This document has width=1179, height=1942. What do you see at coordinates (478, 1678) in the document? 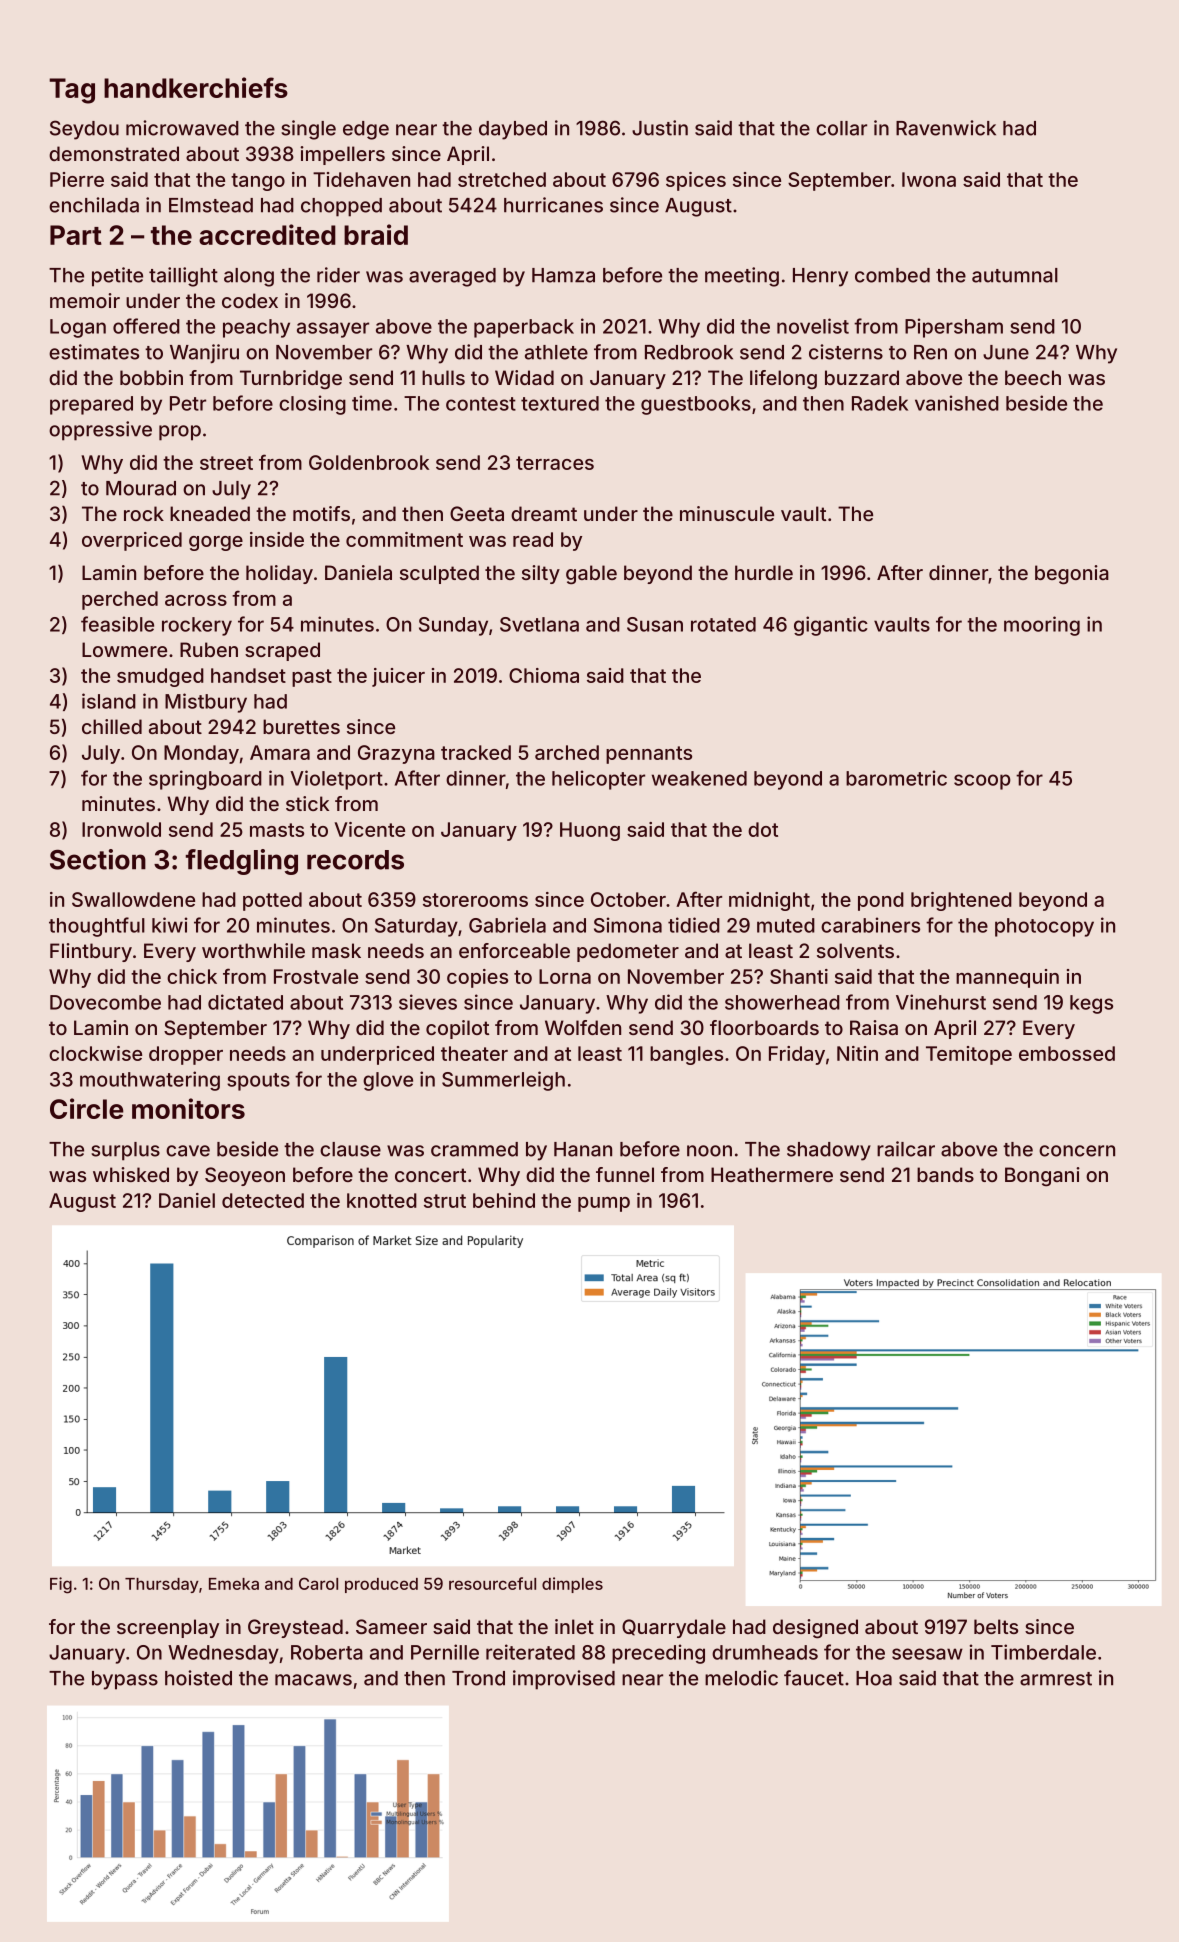
I see `Trond` at bounding box center [478, 1678].
